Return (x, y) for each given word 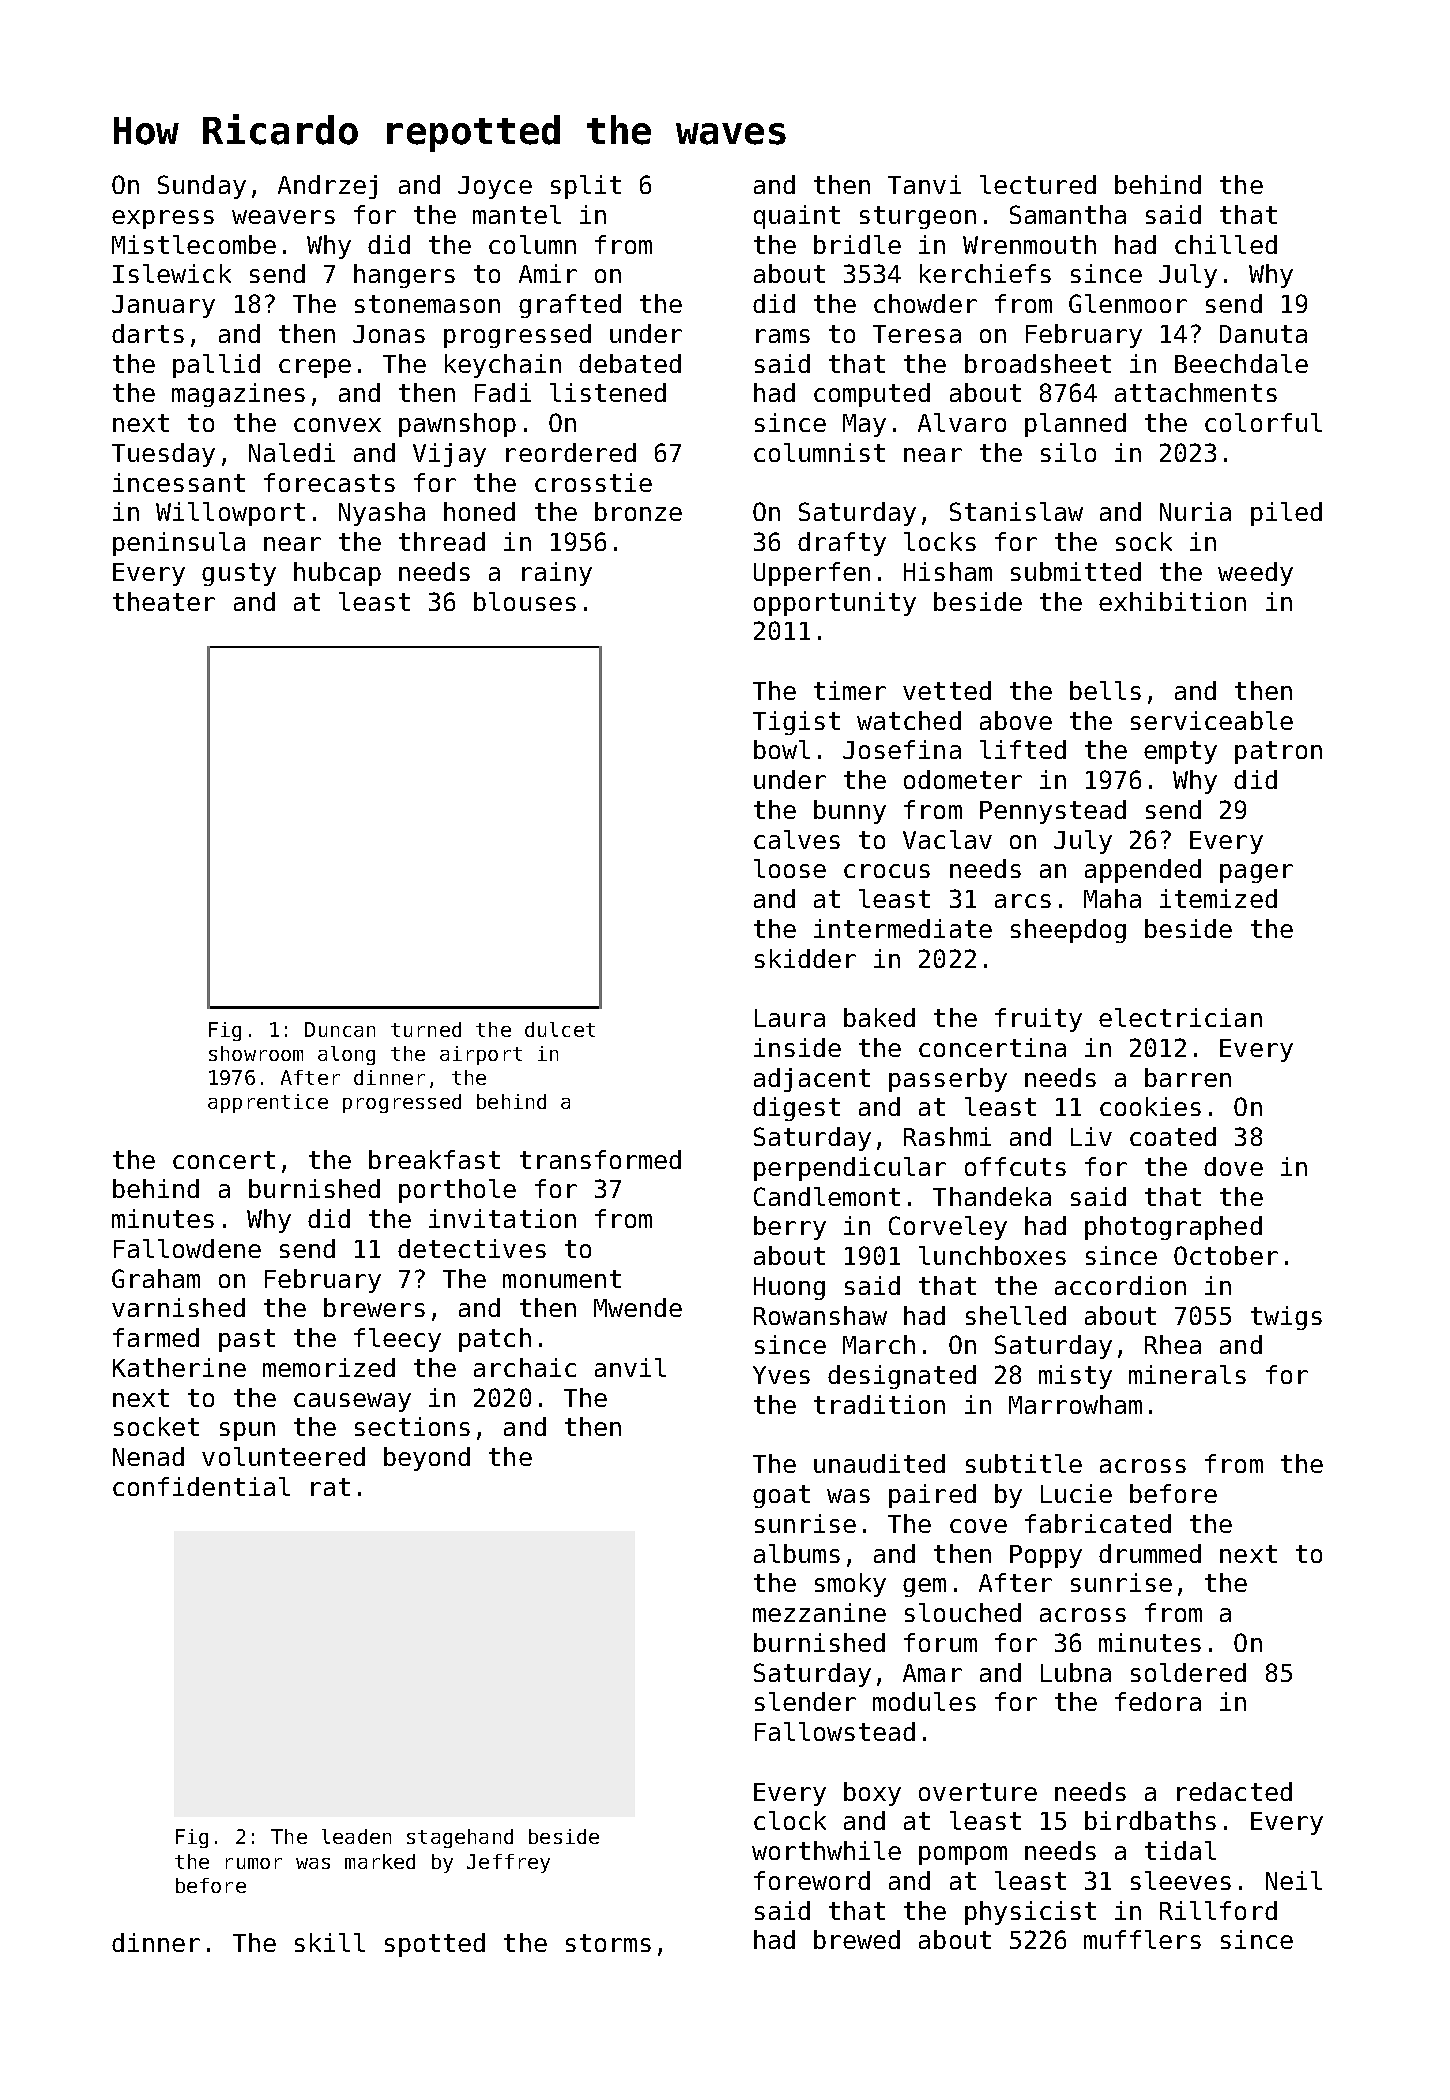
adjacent (812, 1080)
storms (608, 1943)
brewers (374, 1307)
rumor (254, 1863)
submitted (1076, 571)
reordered (571, 452)
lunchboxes (992, 1255)
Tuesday (163, 455)
